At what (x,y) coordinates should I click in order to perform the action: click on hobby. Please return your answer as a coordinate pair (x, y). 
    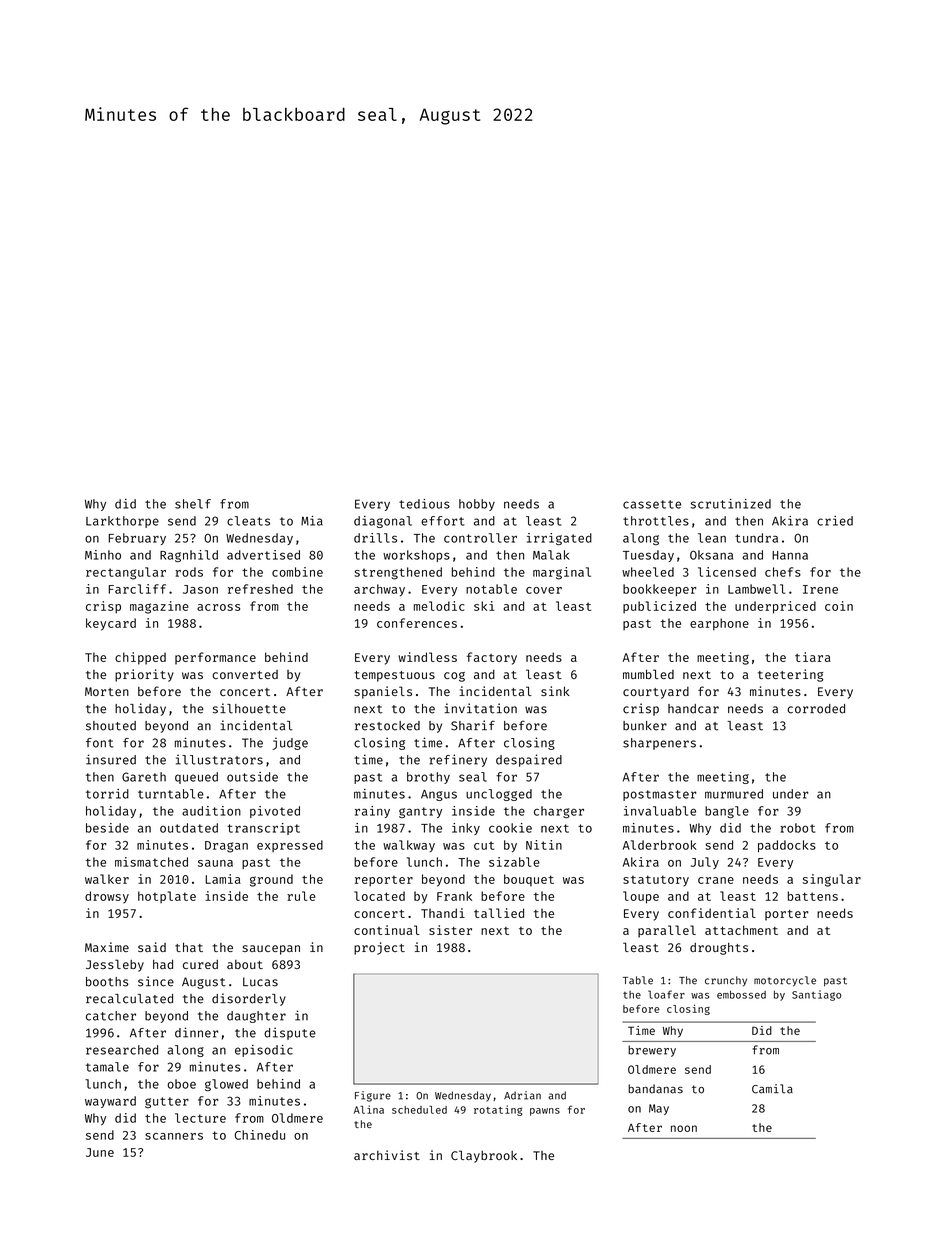
    Looking at the image, I should click on (477, 505).
